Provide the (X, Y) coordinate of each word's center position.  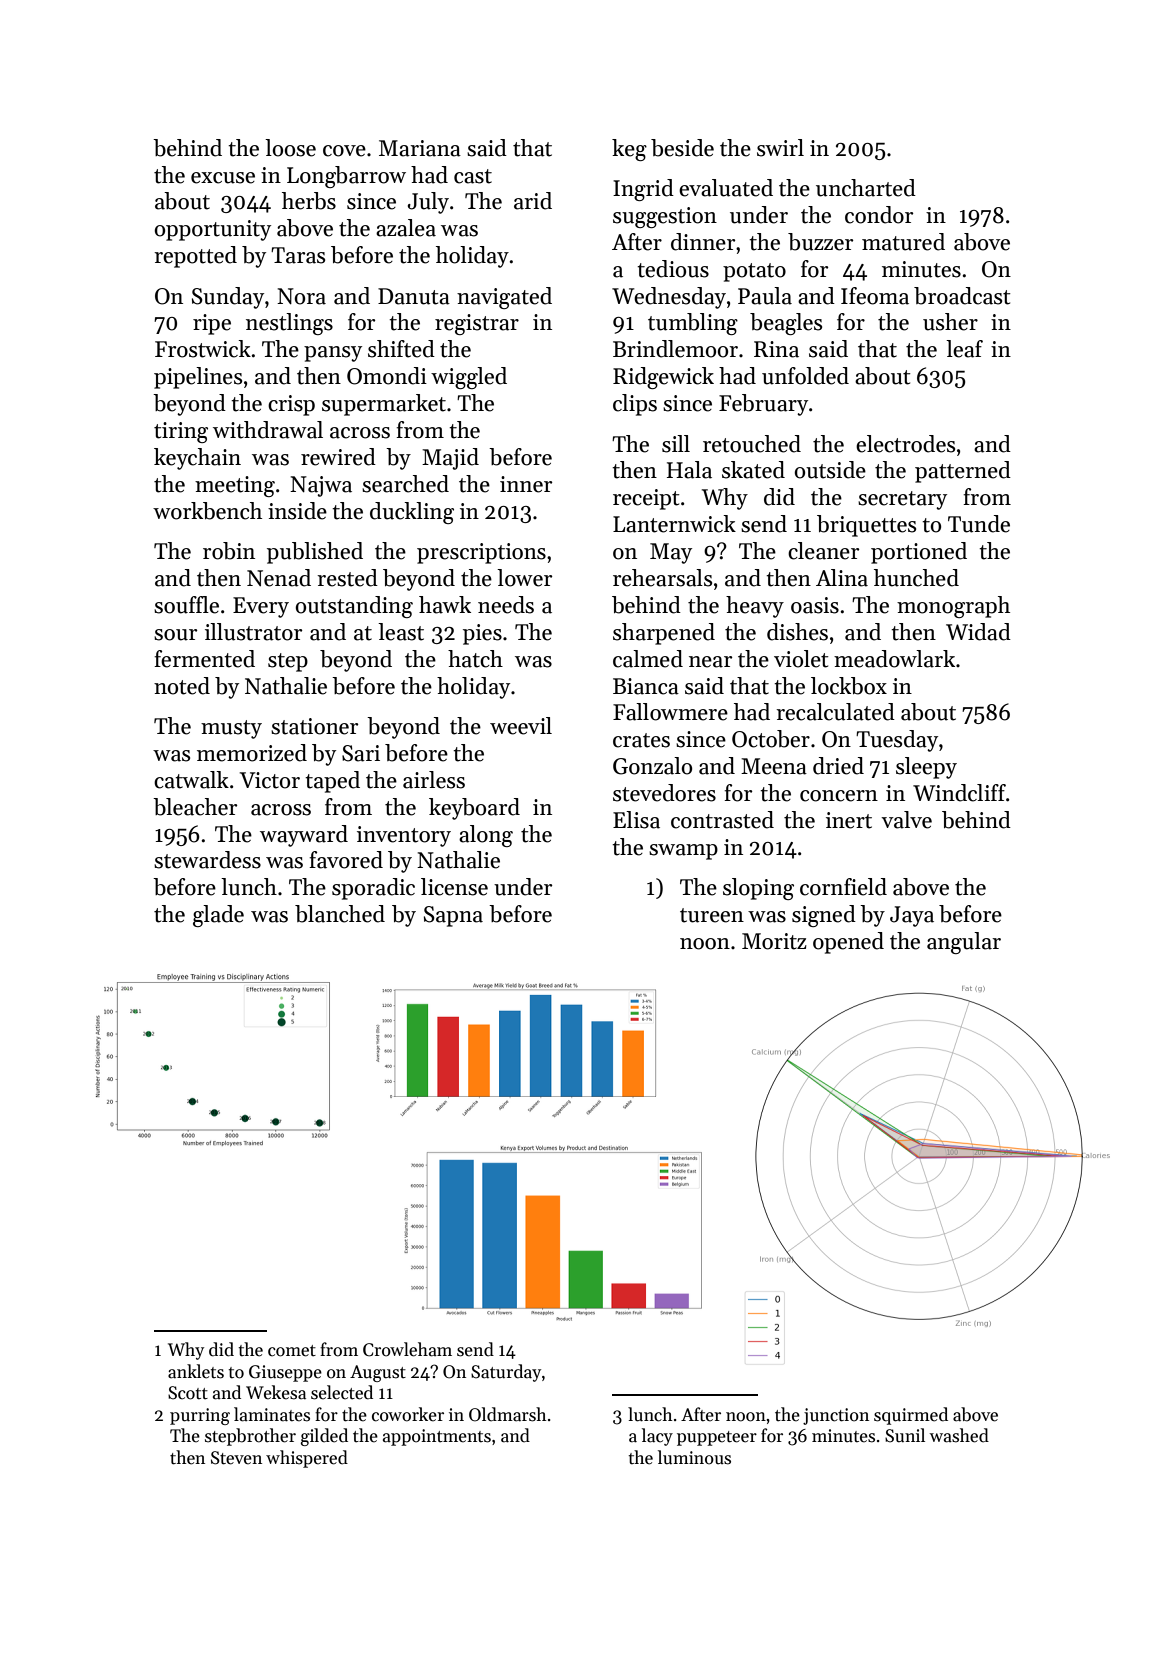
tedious (673, 269)
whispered (307, 1459)
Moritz (774, 941)
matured (903, 242)
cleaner (823, 551)
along (486, 836)
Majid (450, 459)
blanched (340, 914)
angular (964, 943)
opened (848, 943)
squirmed (911, 1416)
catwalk (191, 780)
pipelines (198, 378)
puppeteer (717, 1438)
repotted (195, 257)
